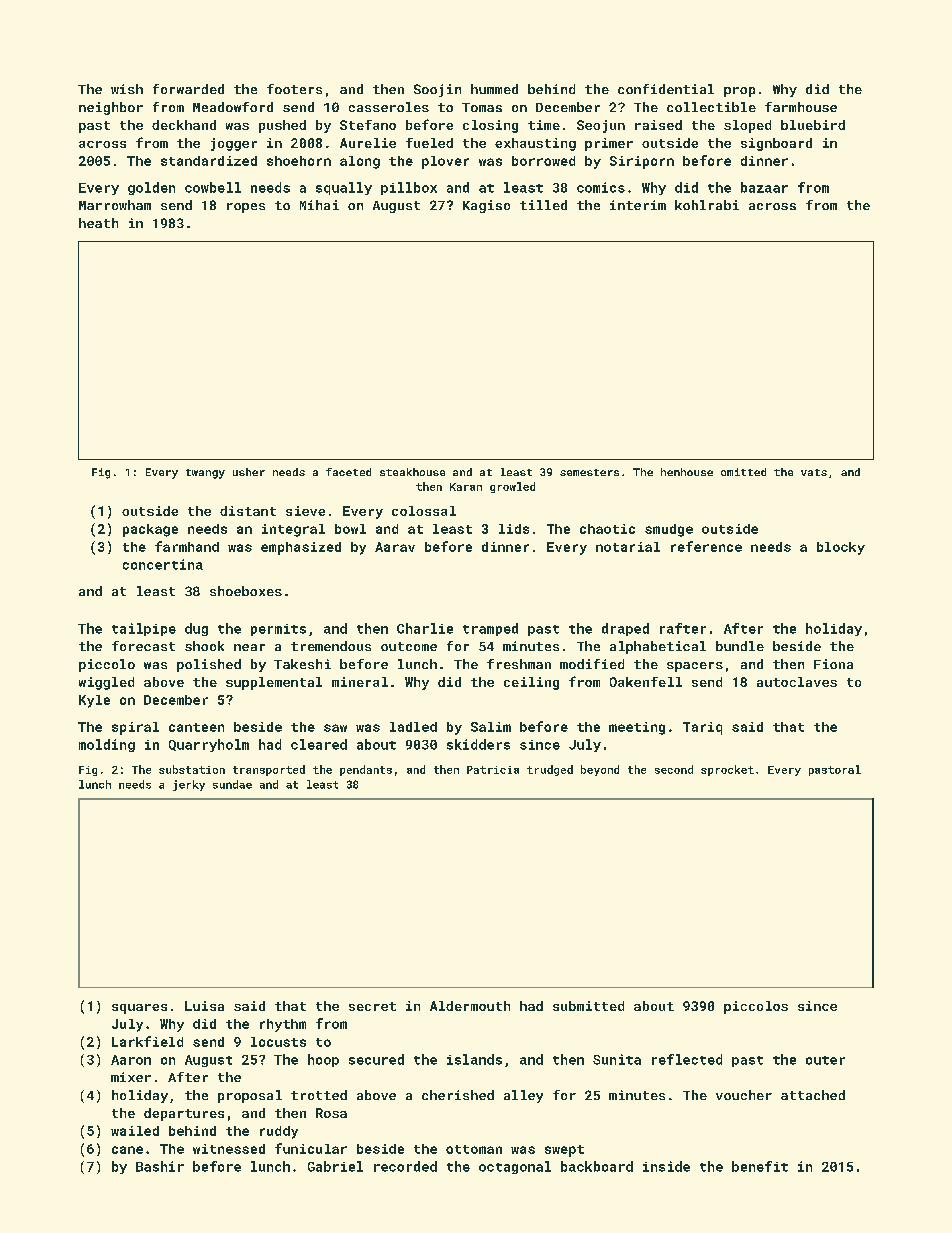 This document has height=1233, width=952. What do you see at coordinates (139, 1009) in the document?
I see `squares` at bounding box center [139, 1009].
